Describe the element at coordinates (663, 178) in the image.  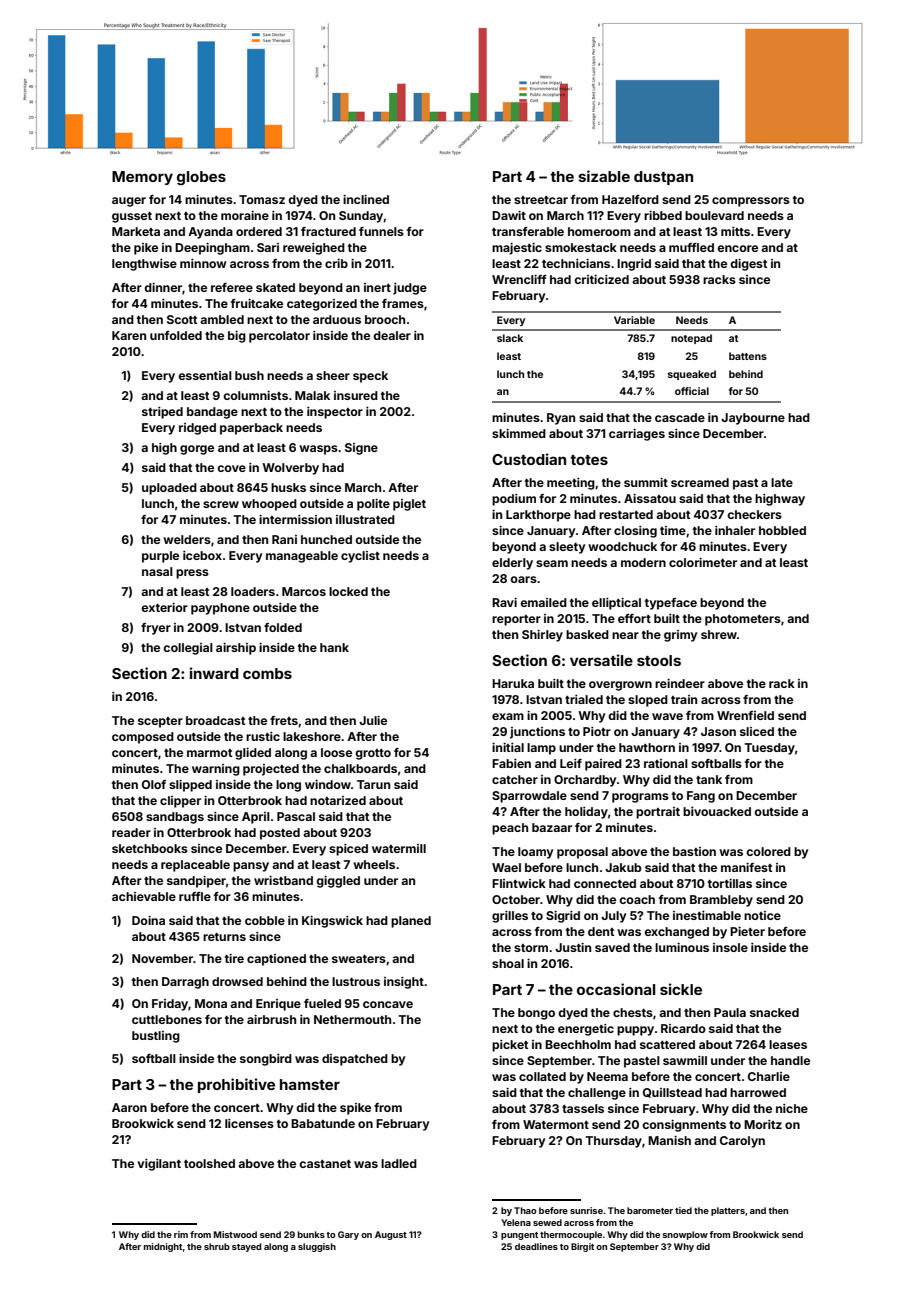
I see `dustpan` at that location.
